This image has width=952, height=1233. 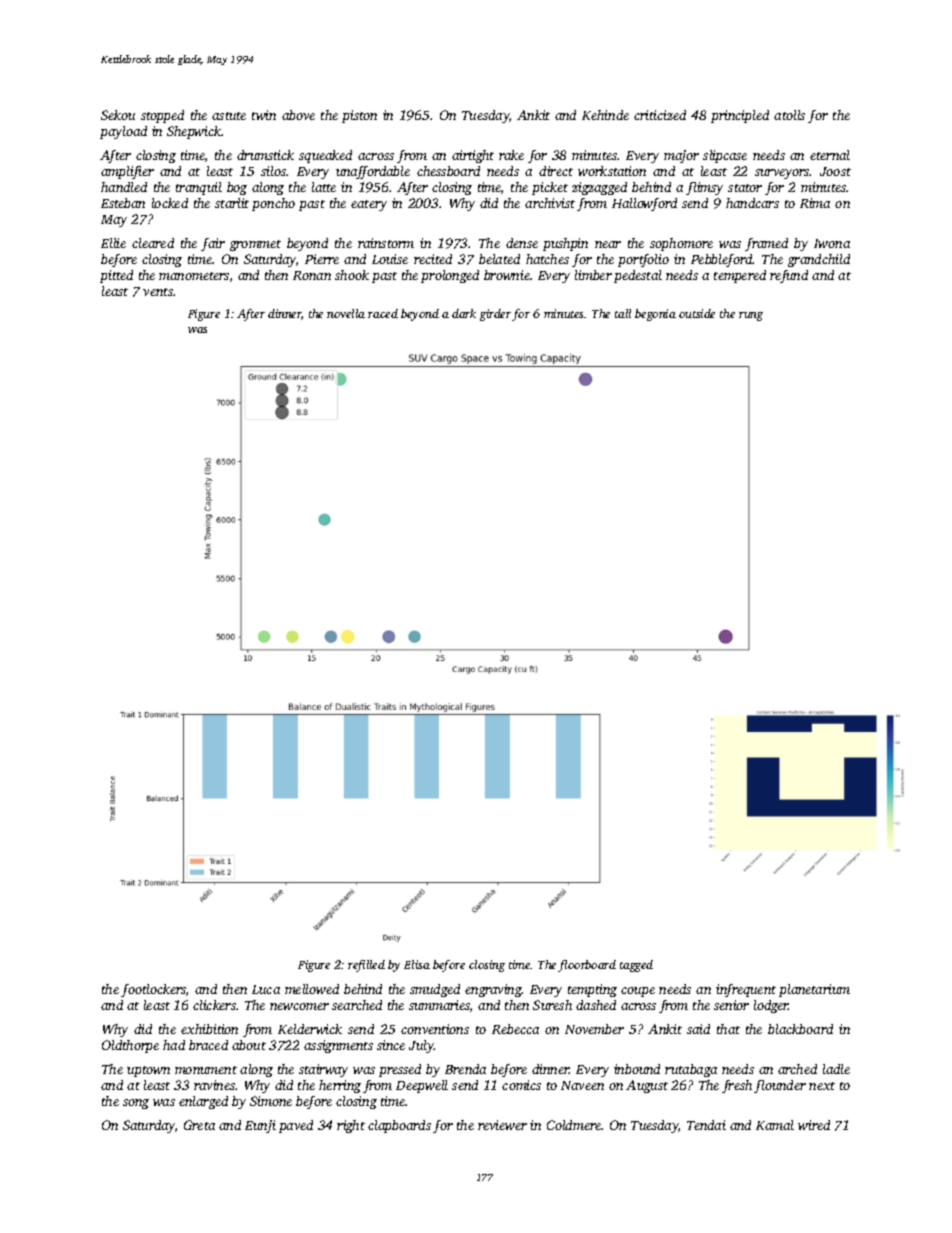 I want to click on manometers, so click(x=194, y=276).
